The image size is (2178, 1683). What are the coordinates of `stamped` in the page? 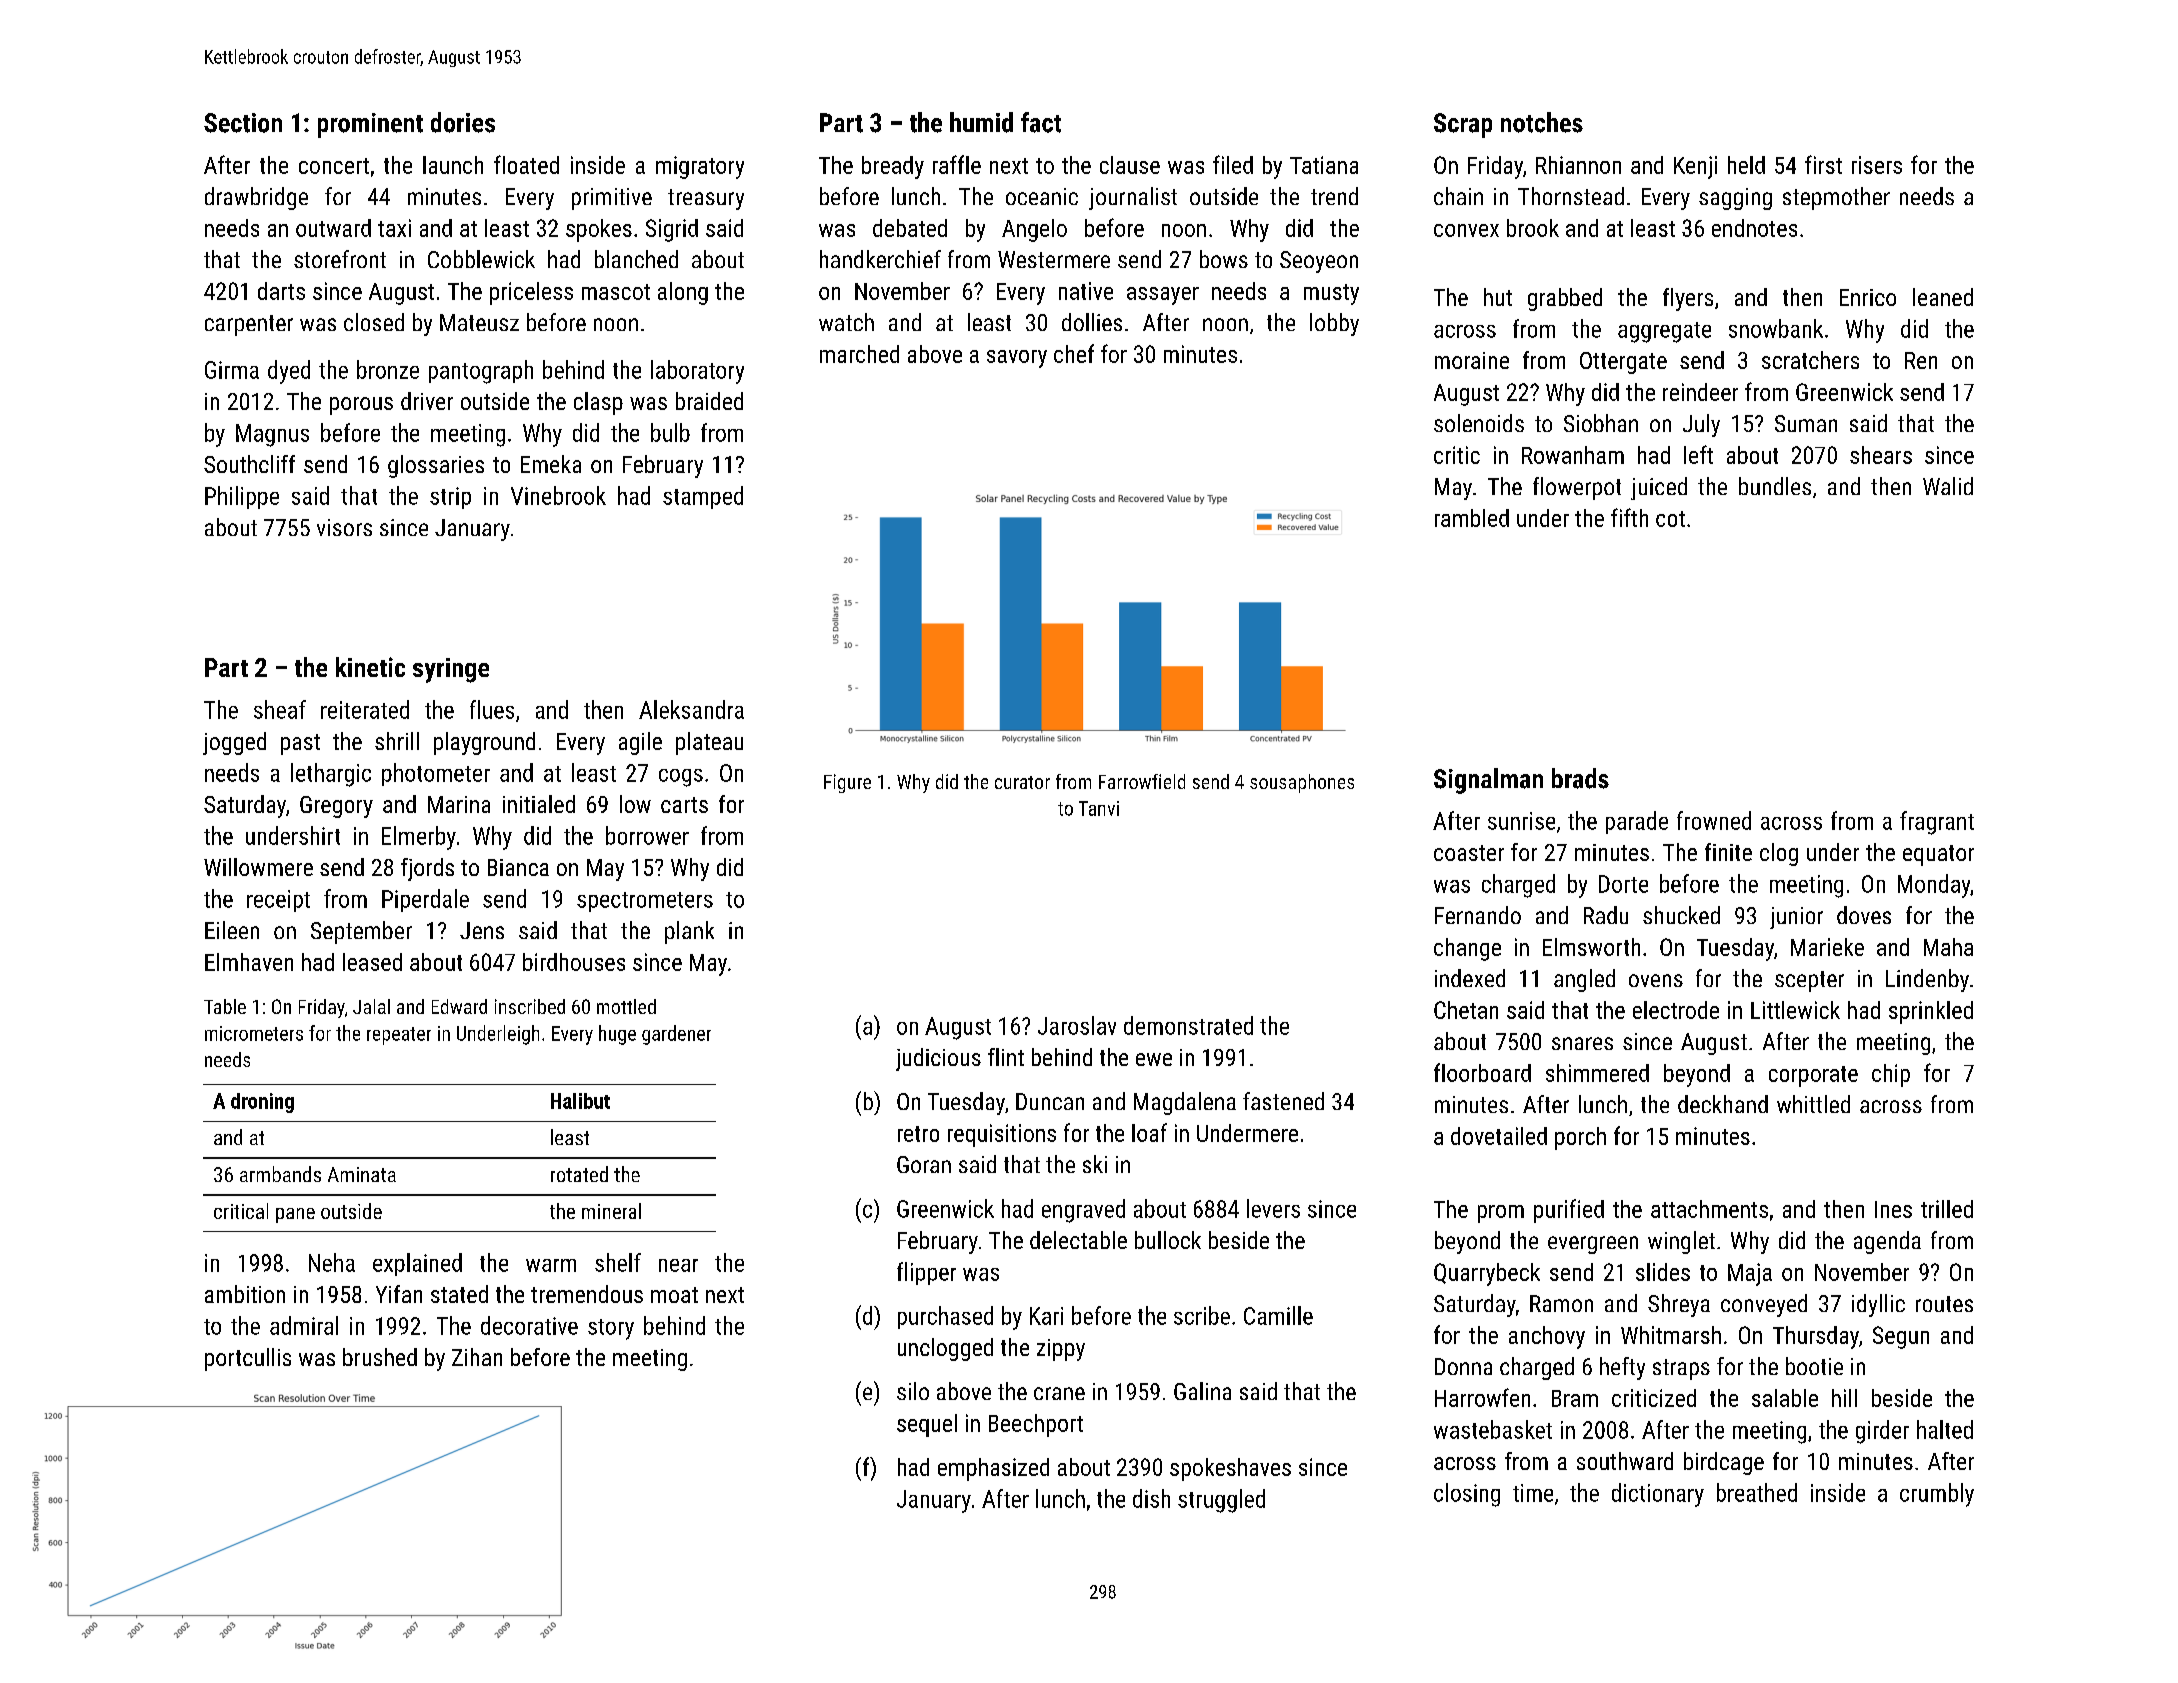 It's located at (703, 497).
